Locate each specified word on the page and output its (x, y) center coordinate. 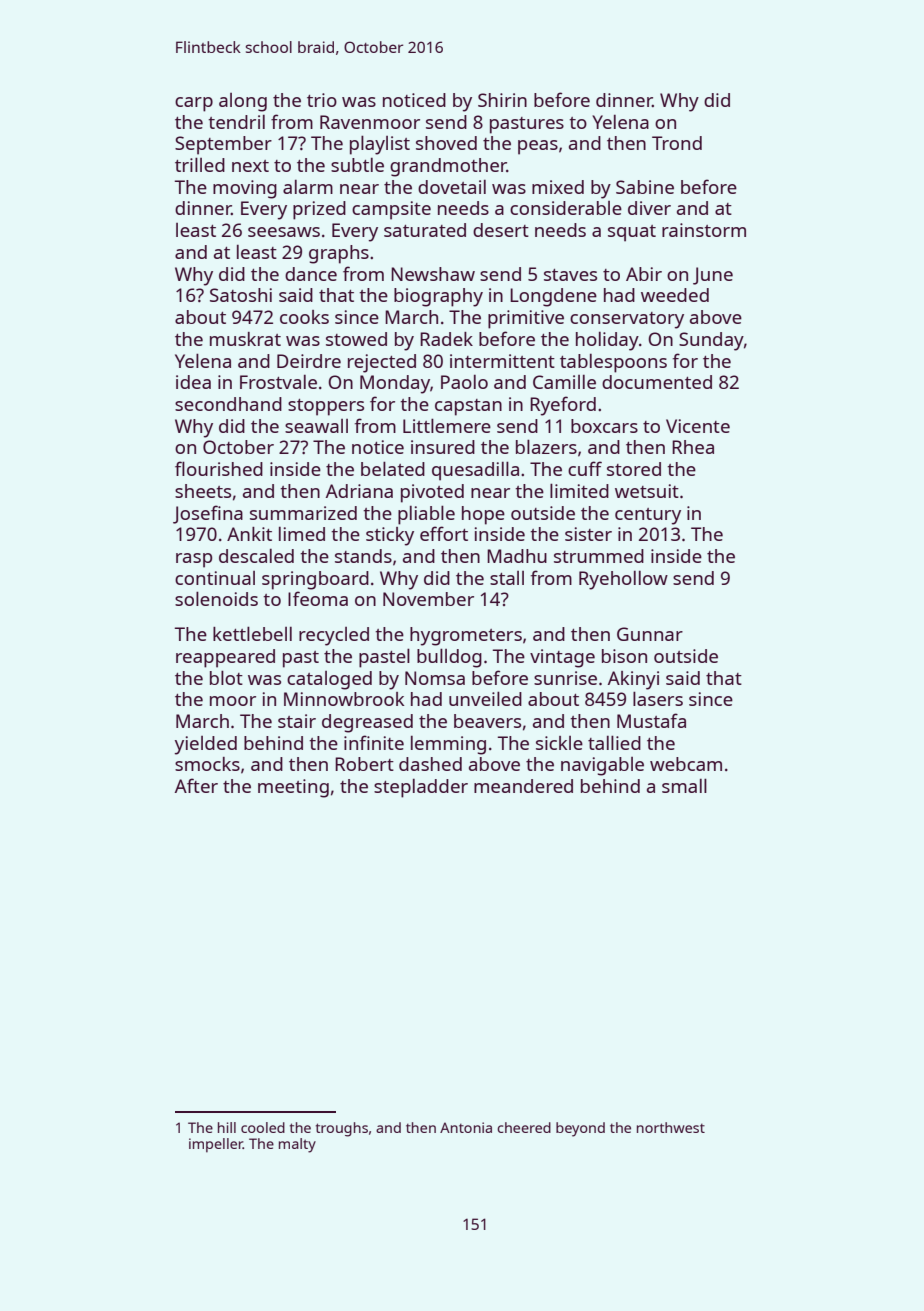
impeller (216, 1145)
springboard (315, 580)
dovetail (452, 187)
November (428, 599)
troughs (342, 1129)
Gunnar (650, 634)
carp (194, 104)
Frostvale (278, 382)
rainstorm (704, 230)
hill (227, 1127)
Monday (395, 384)
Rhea (693, 447)
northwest (671, 1127)
